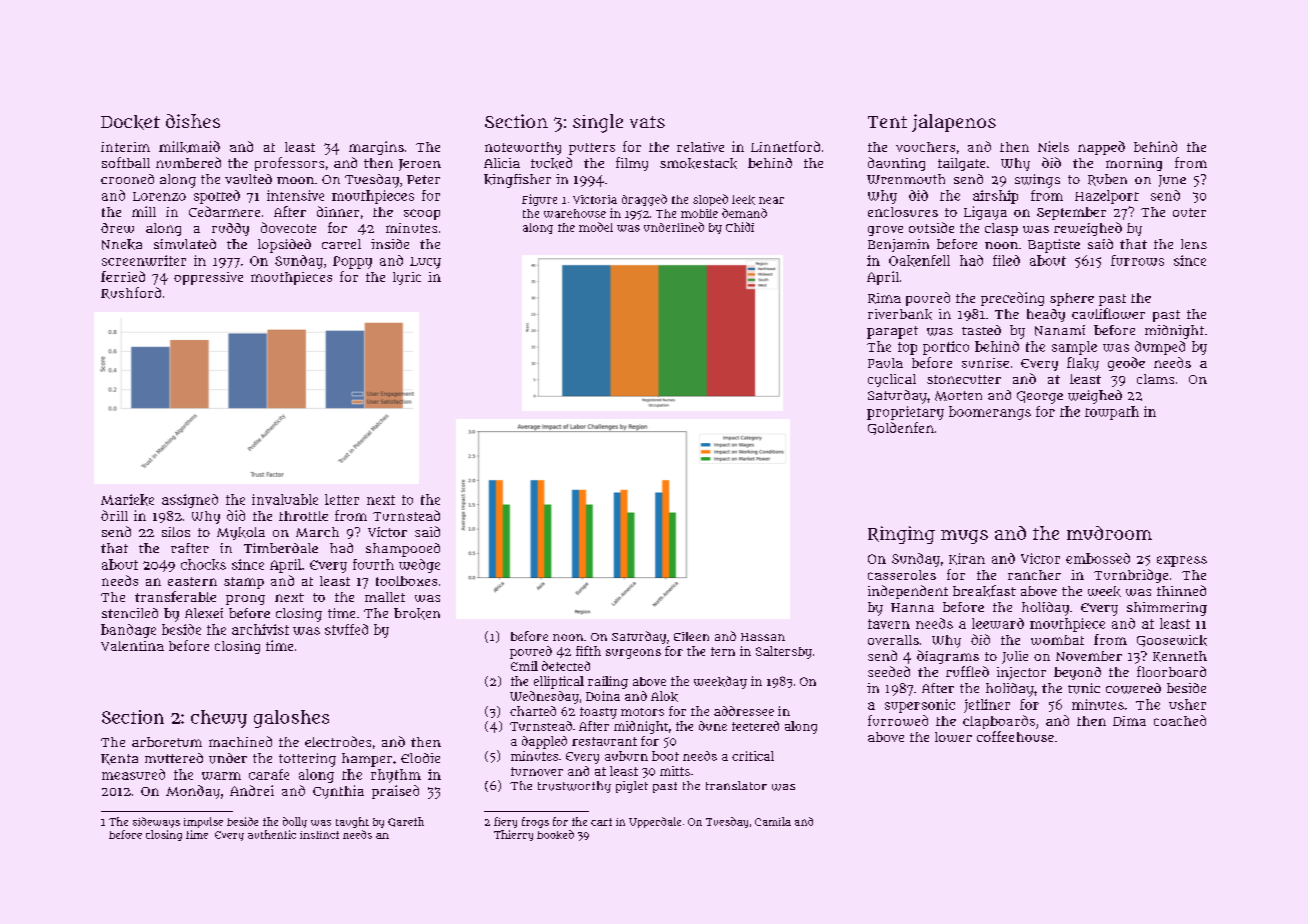 This page has height=924, width=1308. Describe the element at coordinates (174, 758) in the page. I see `muttered` at that location.
